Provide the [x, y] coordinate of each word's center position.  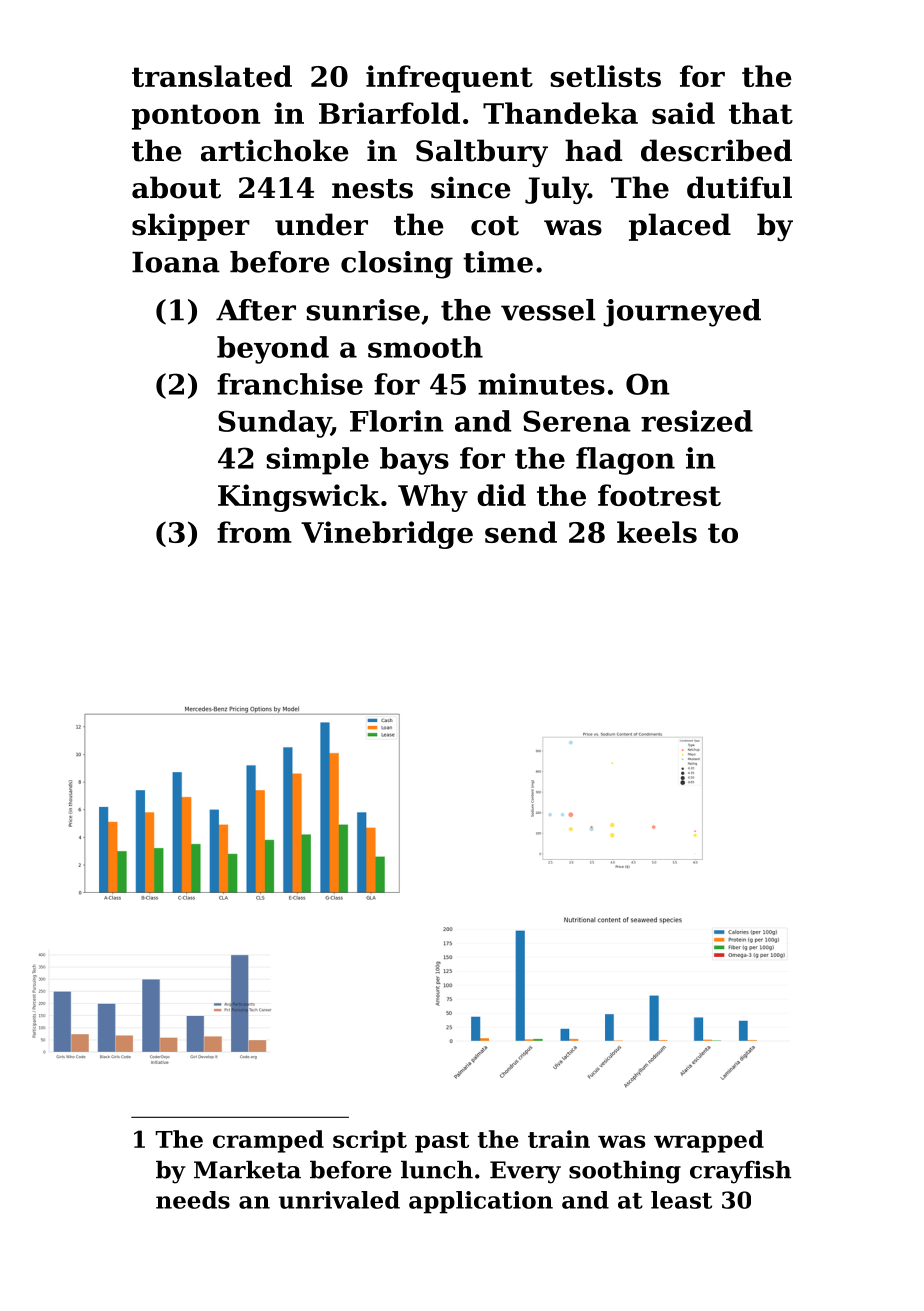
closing [397, 265]
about [176, 187]
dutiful [739, 187]
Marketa [247, 1169]
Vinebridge [387, 535]
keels [657, 532]
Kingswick [299, 498]
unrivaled [339, 1200]
